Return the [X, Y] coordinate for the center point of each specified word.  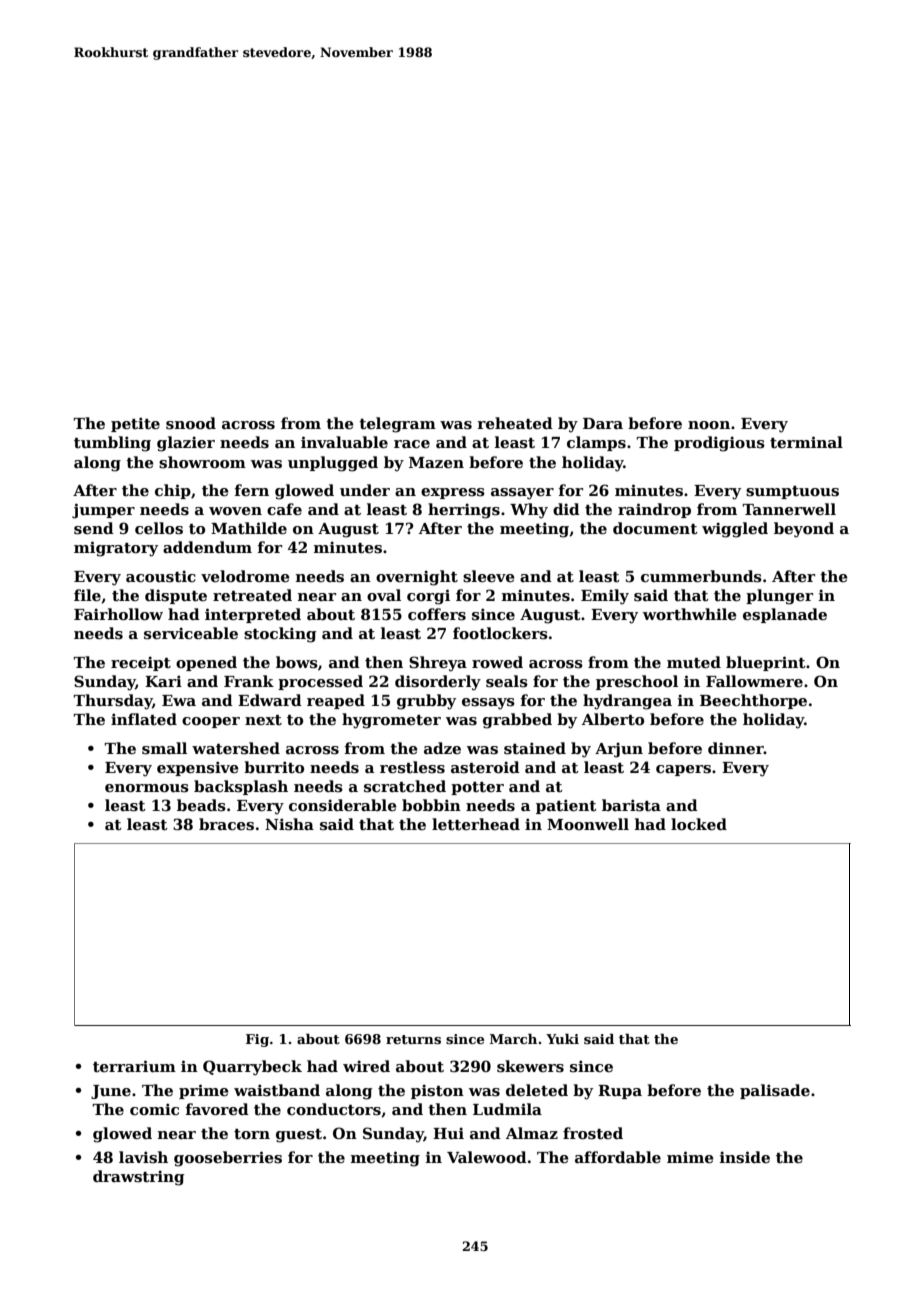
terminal [806, 442]
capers [683, 770]
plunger [779, 597]
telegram [397, 425]
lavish [143, 1157]
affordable [618, 1157]
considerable [343, 805]
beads [201, 805]
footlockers [500, 633]
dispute [176, 596]
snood [191, 423]
